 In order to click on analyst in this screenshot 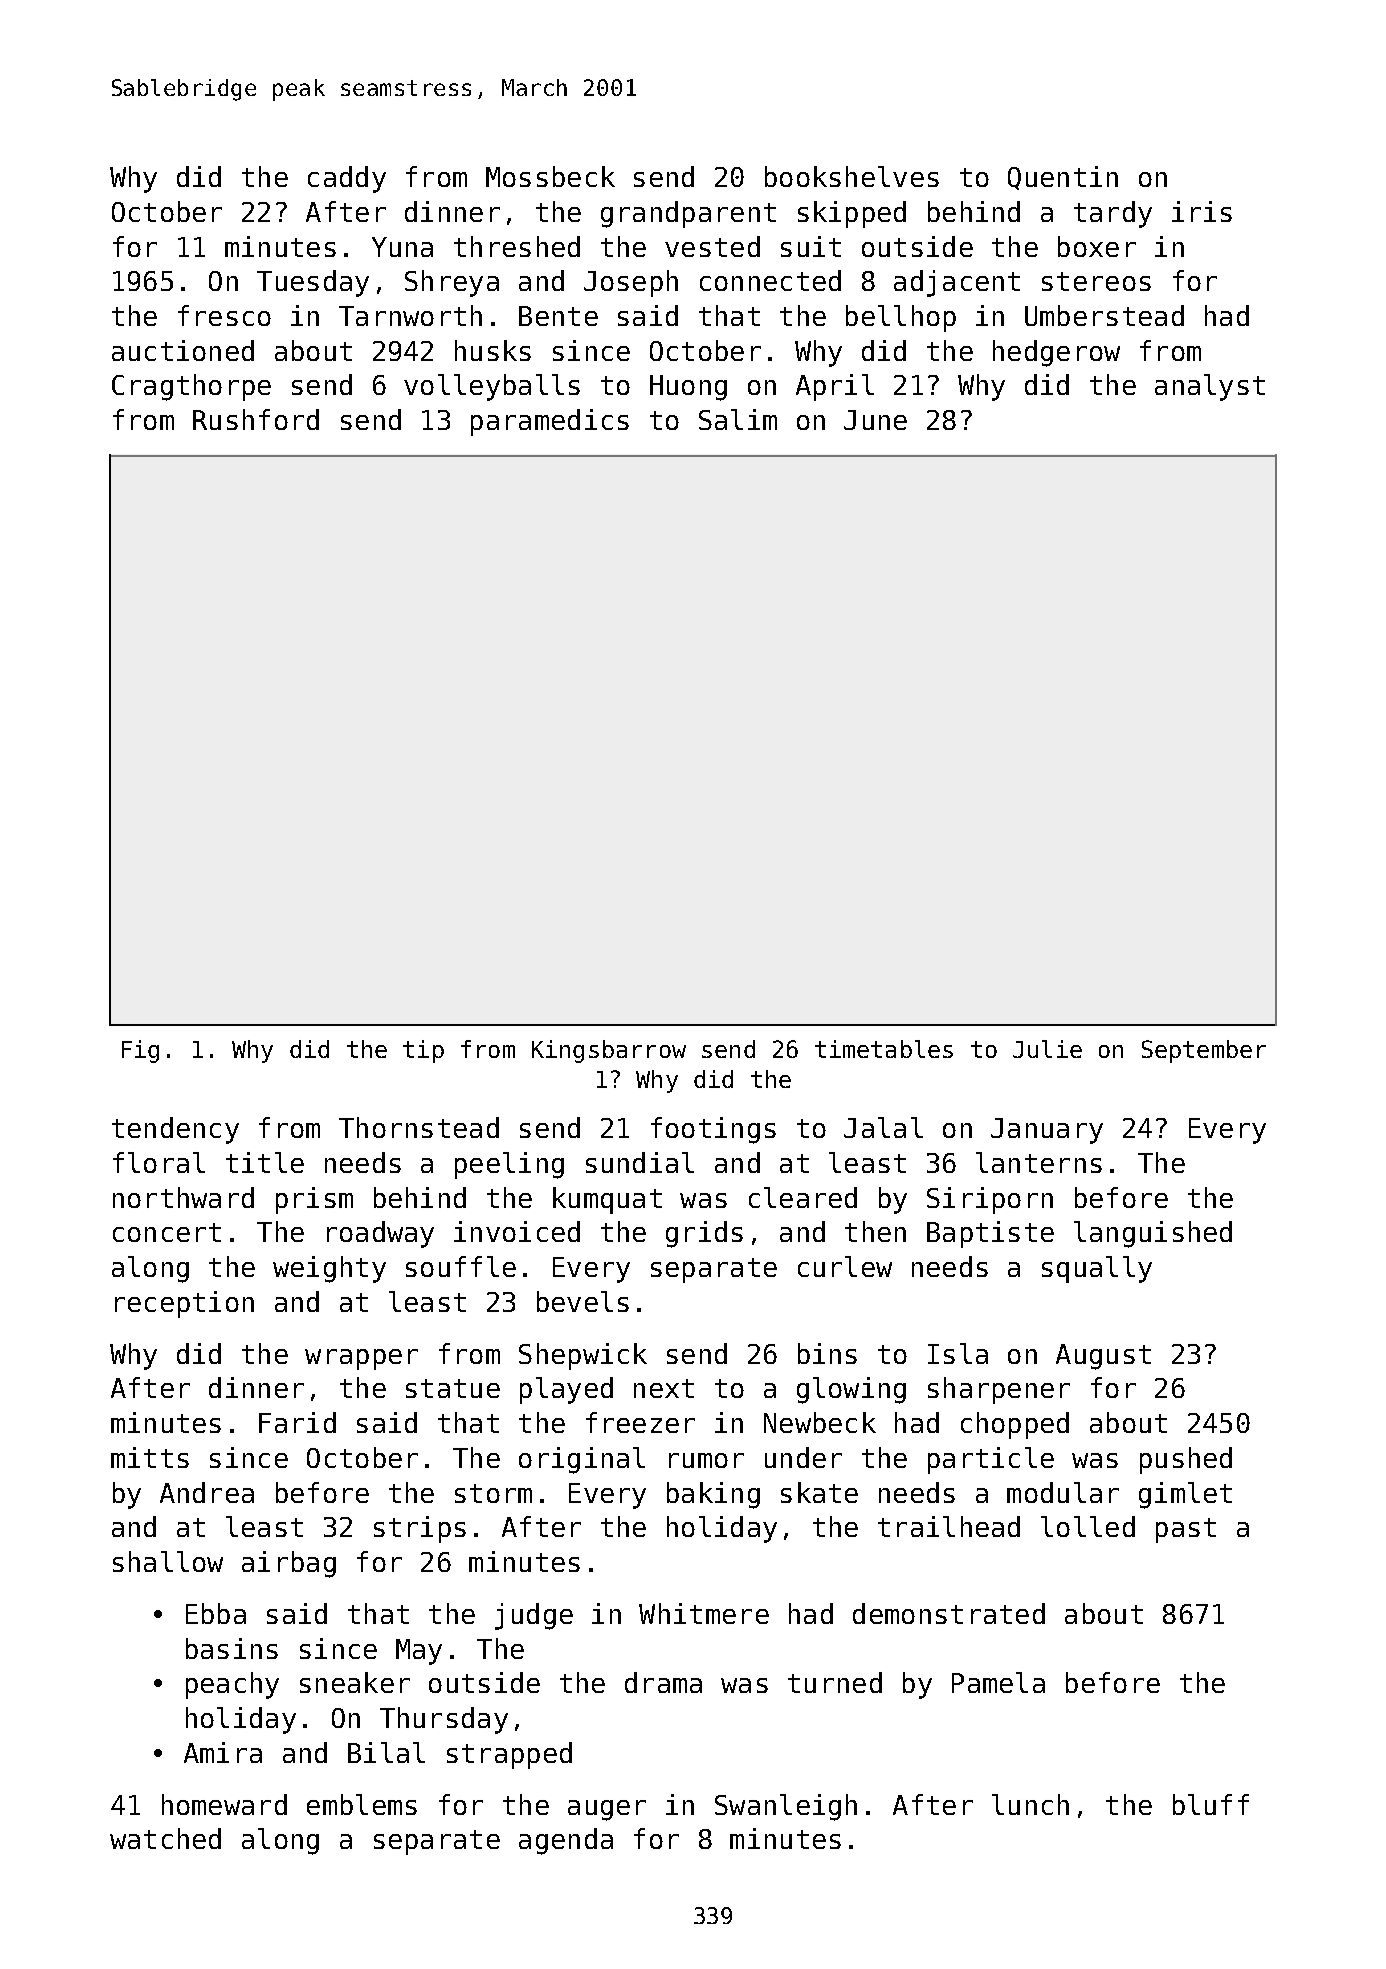, I will do `click(1210, 387)`.
